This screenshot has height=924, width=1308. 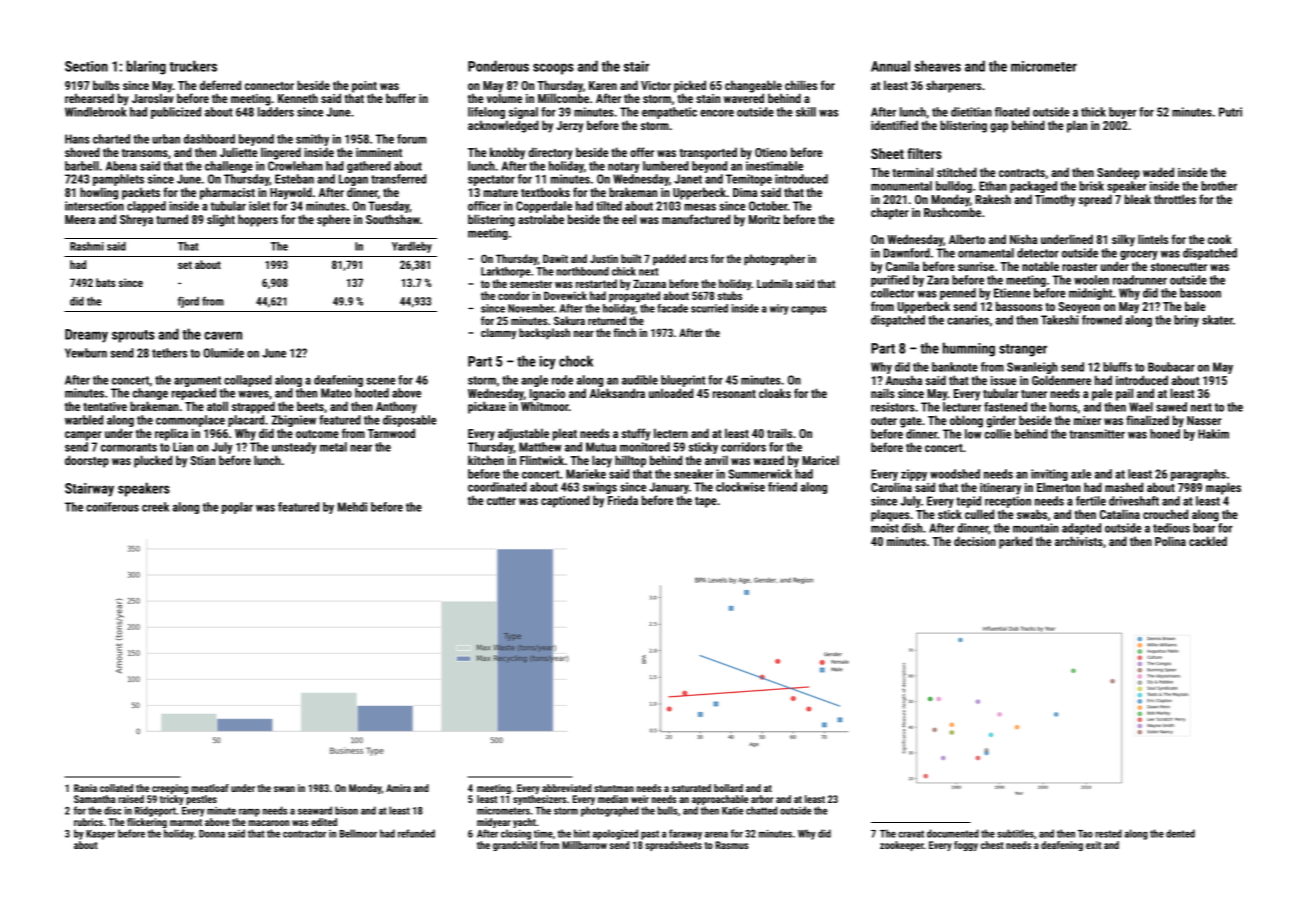 I want to click on Matthew, so click(x=540, y=447).
